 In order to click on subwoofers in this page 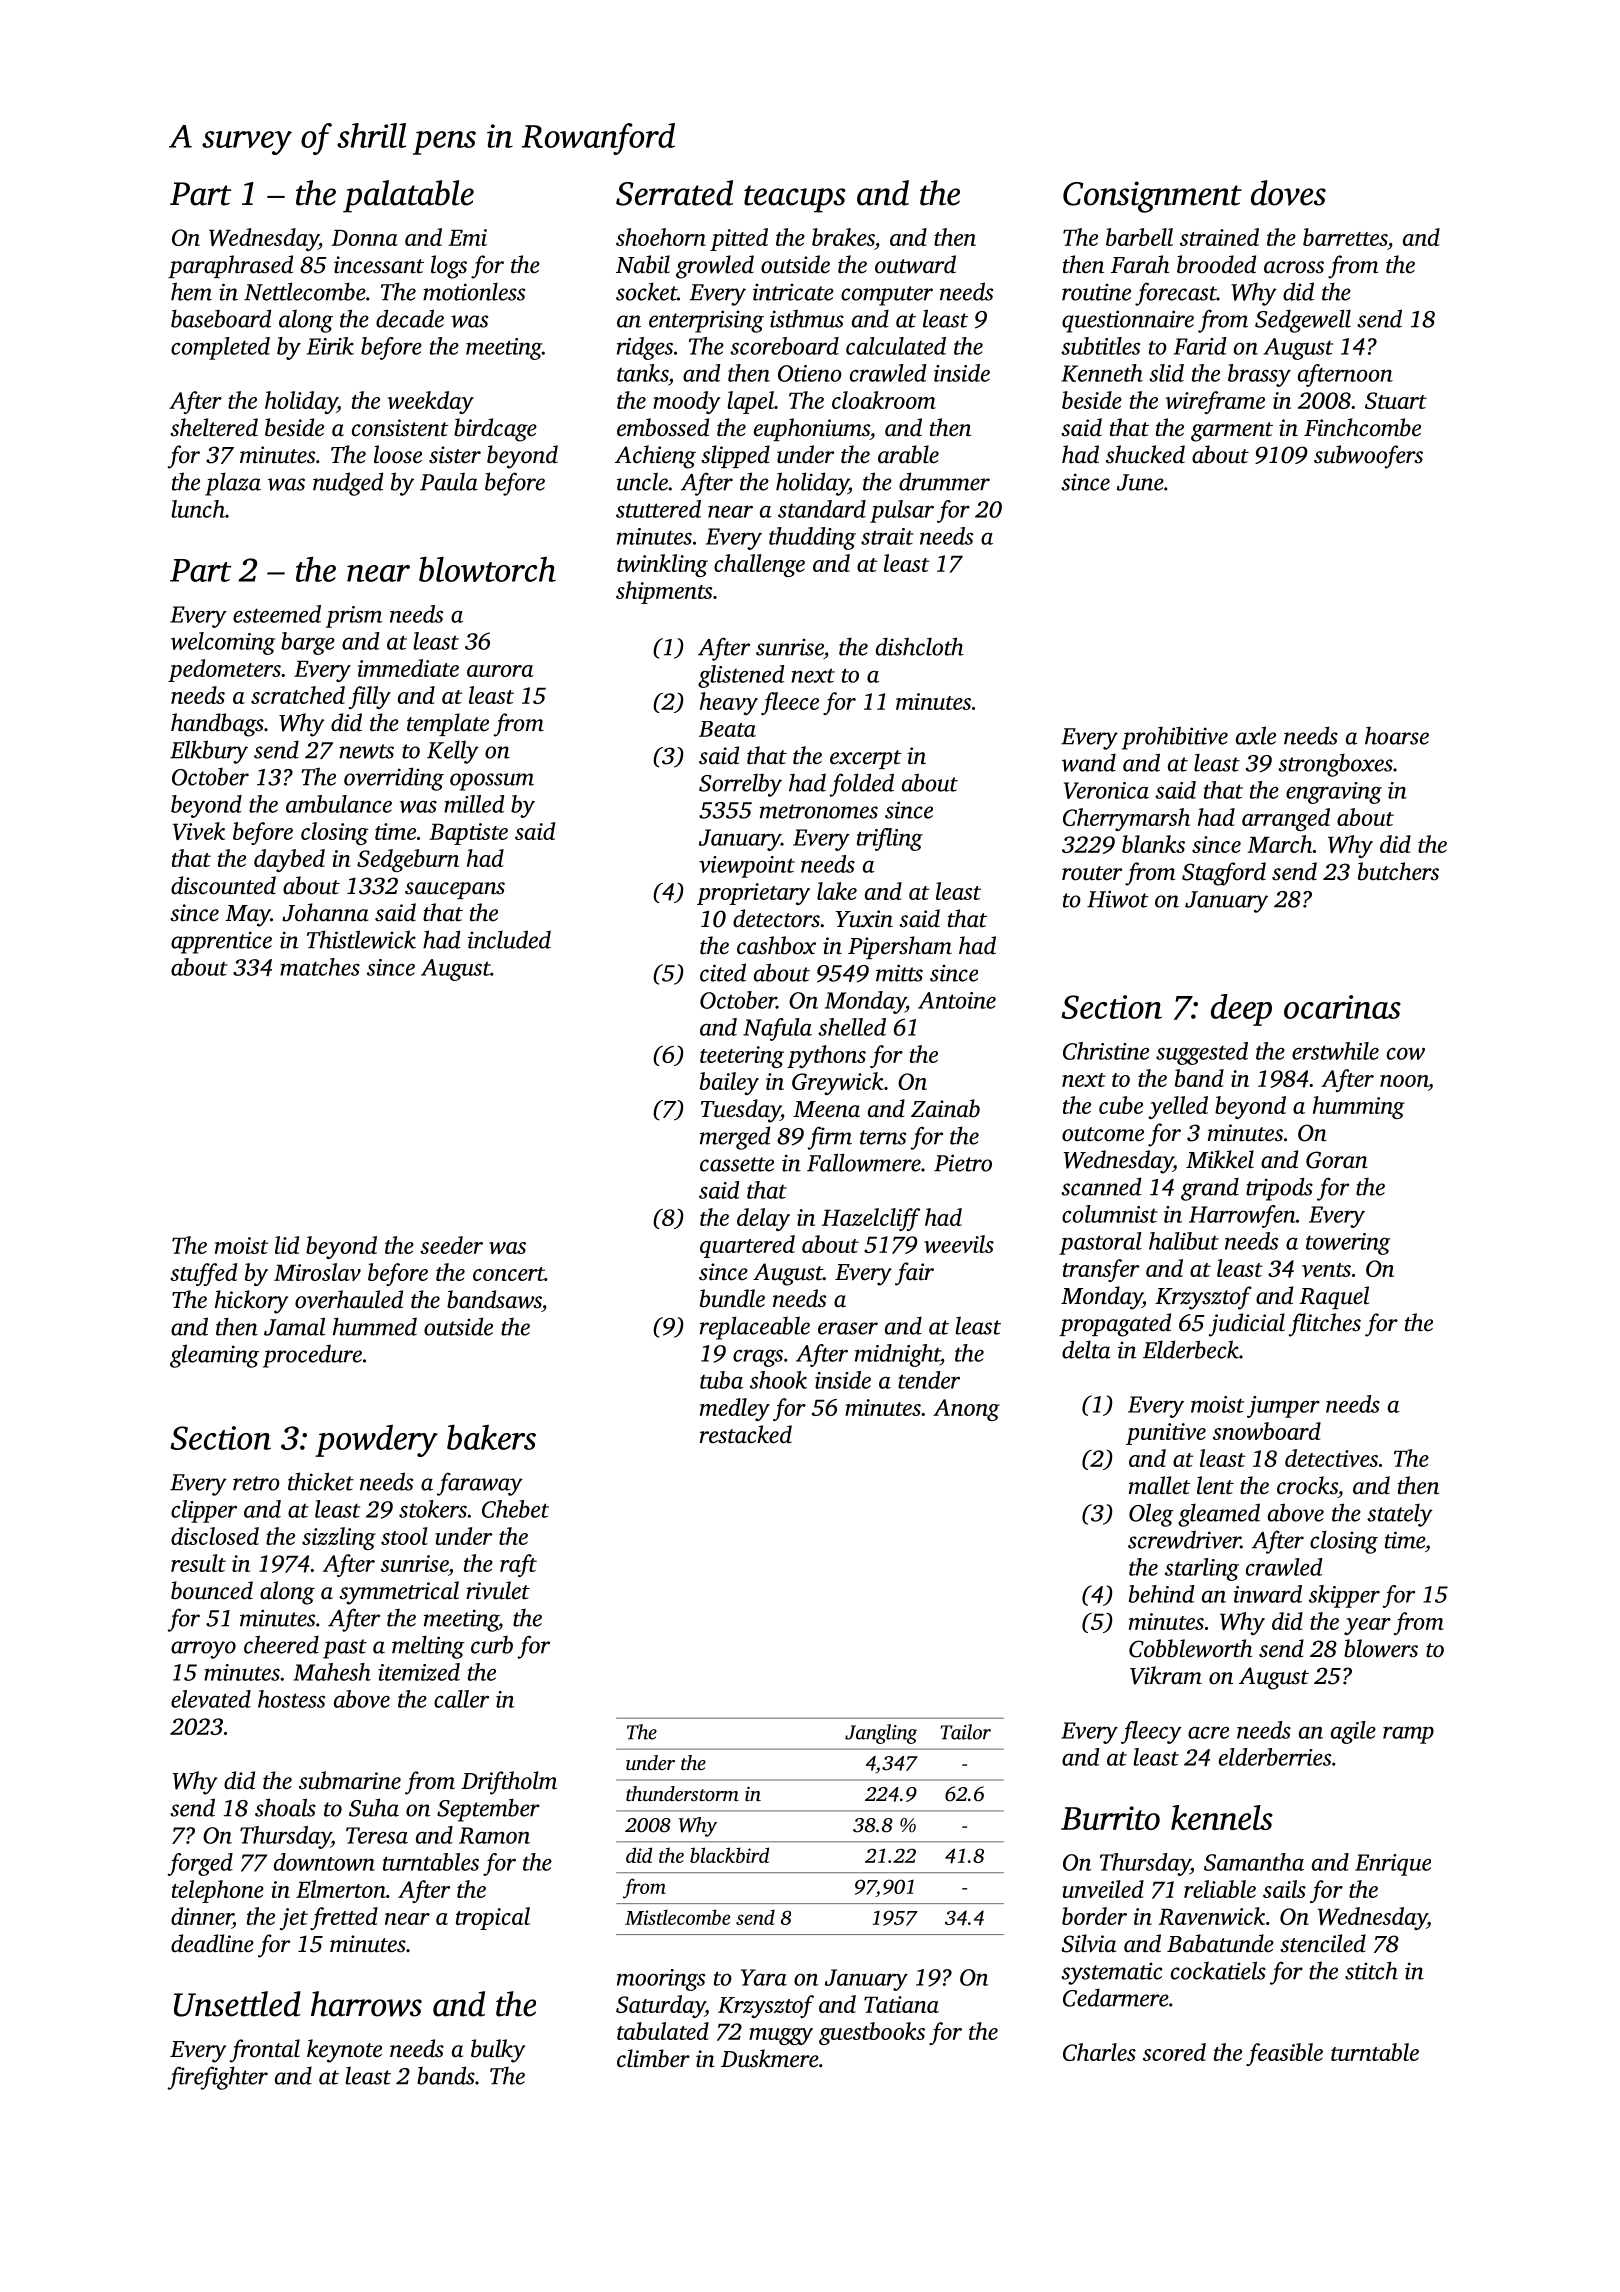, I will do `click(1368, 457)`.
